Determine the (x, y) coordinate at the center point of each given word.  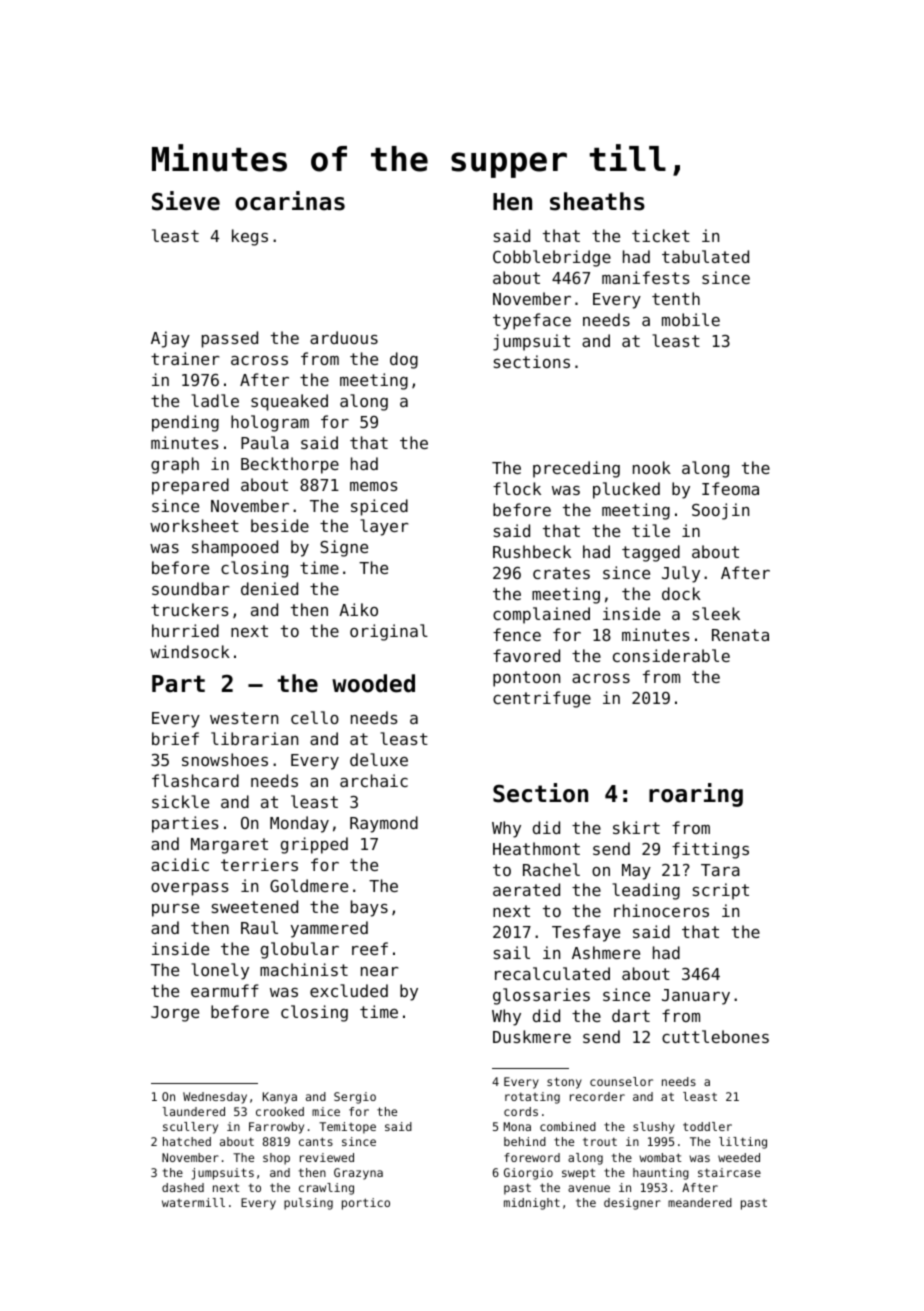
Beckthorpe (290, 465)
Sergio (355, 1098)
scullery (190, 1128)
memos (374, 486)
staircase (729, 1172)
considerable (671, 655)
